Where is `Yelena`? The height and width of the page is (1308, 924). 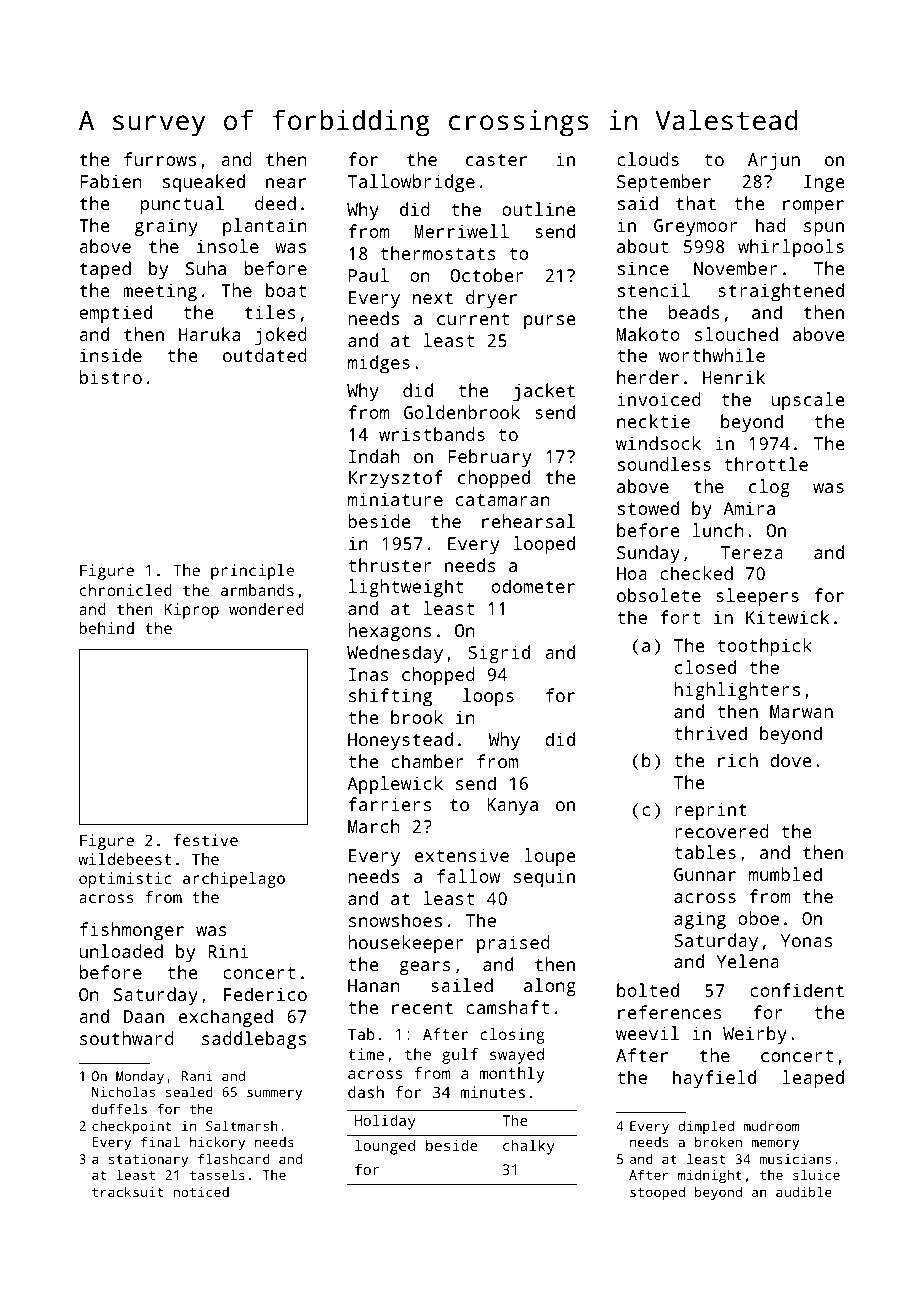
Yelena is located at coordinates (747, 961).
